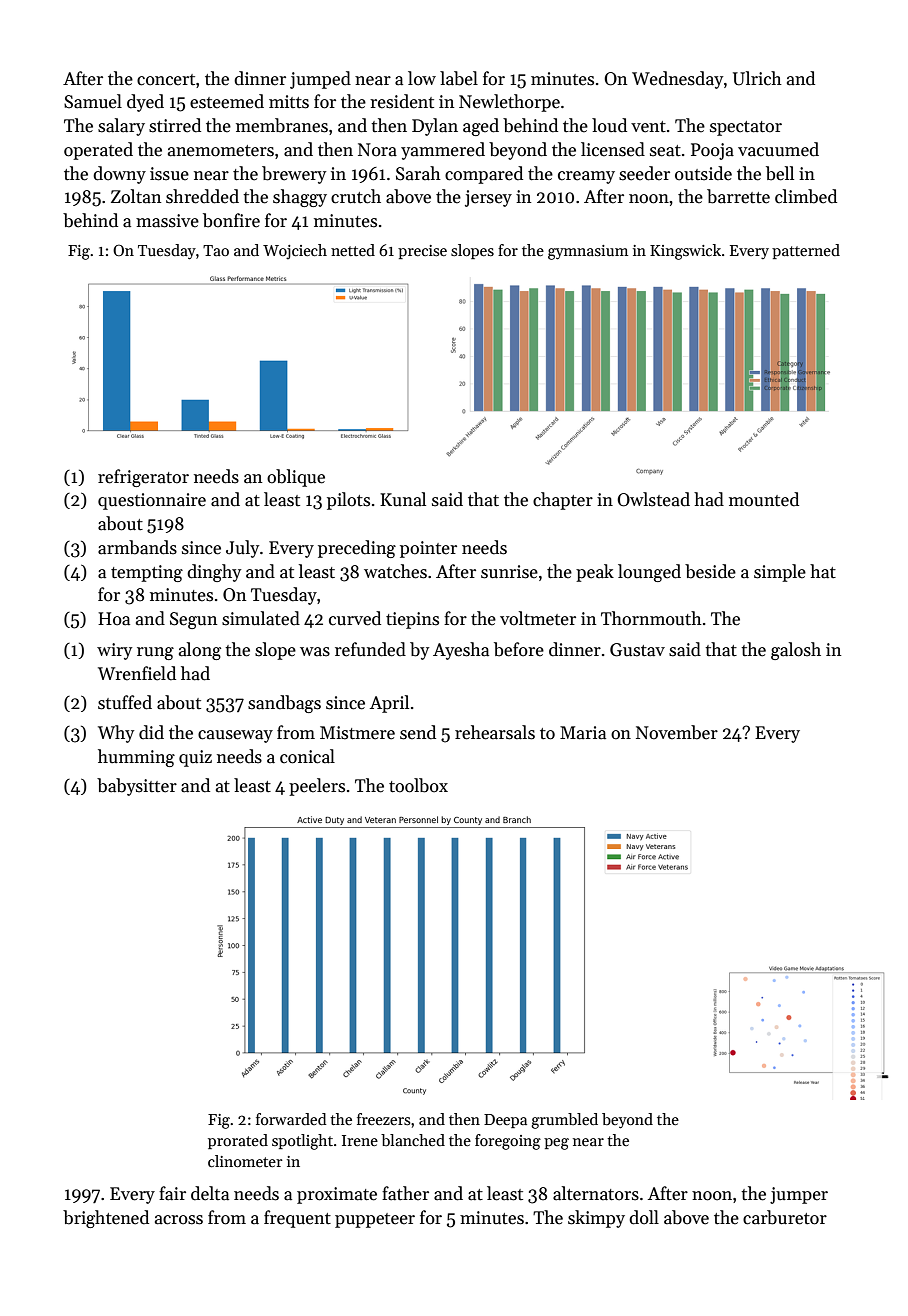  I want to click on rehearsals, so click(495, 732).
